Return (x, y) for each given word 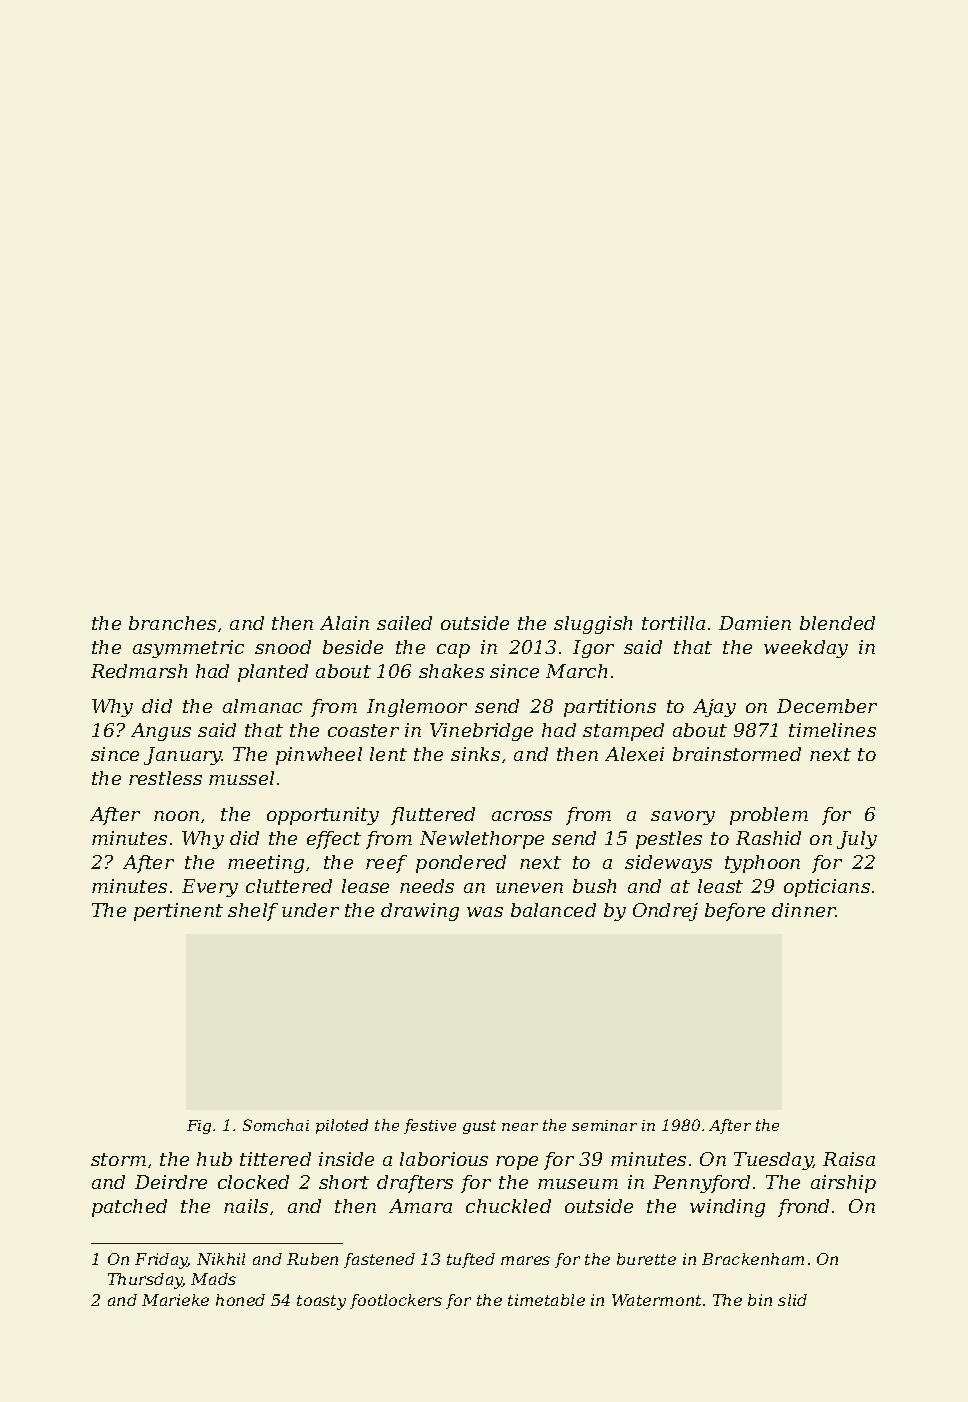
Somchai (276, 1125)
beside (353, 647)
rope (517, 1163)
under (310, 910)
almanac (262, 706)
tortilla (673, 623)
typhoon (762, 864)
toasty (321, 1302)
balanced (553, 910)
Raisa (849, 1159)
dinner (804, 910)
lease (365, 886)
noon (176, 816)
